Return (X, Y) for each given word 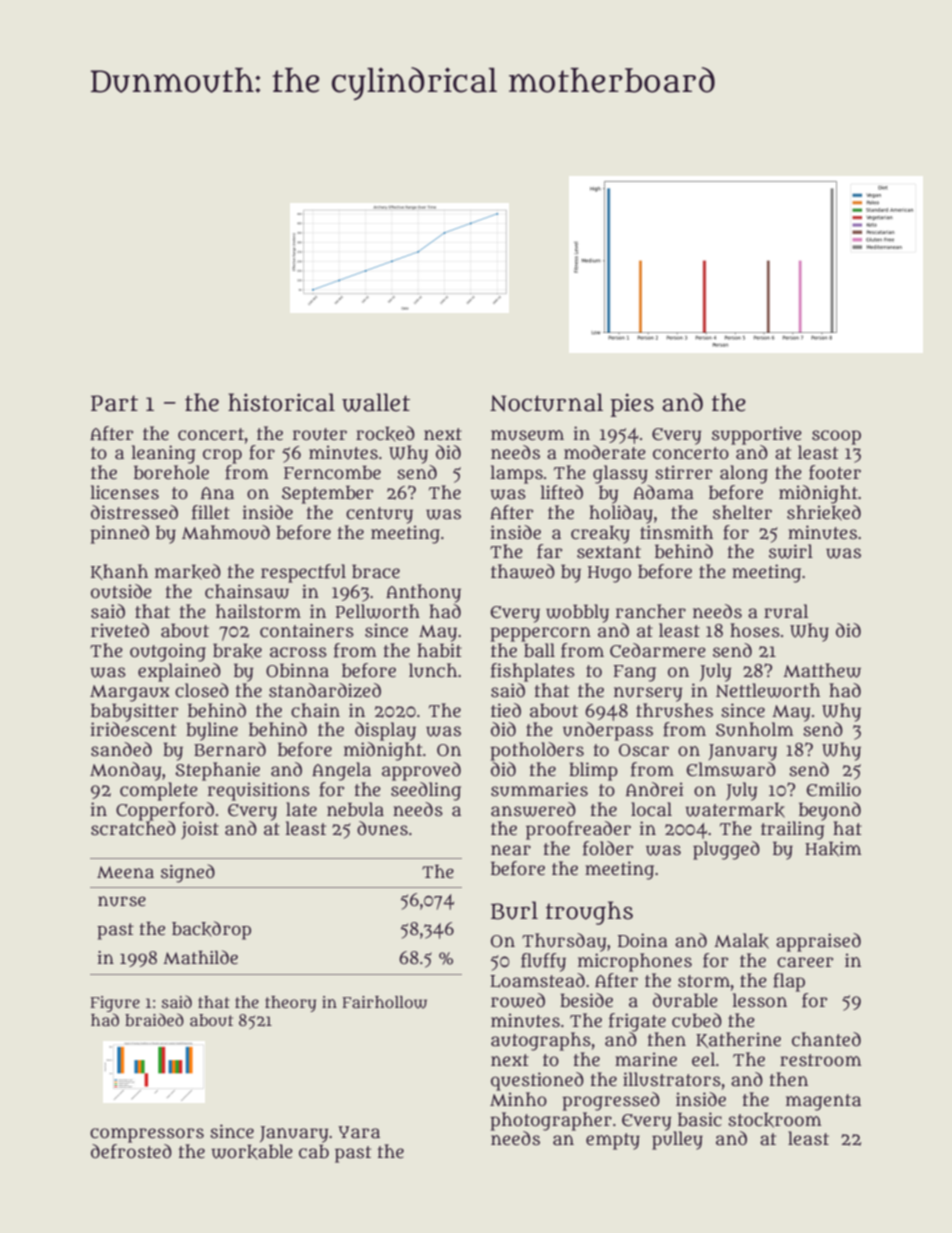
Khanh (119, 572)
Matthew (822, 670)
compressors (147, 1135)
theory (290, 1004)
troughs (589, 913)
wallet (376, 402)
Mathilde (200, 957)
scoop (836, 437)
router (320, 434)
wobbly (577, 613)
